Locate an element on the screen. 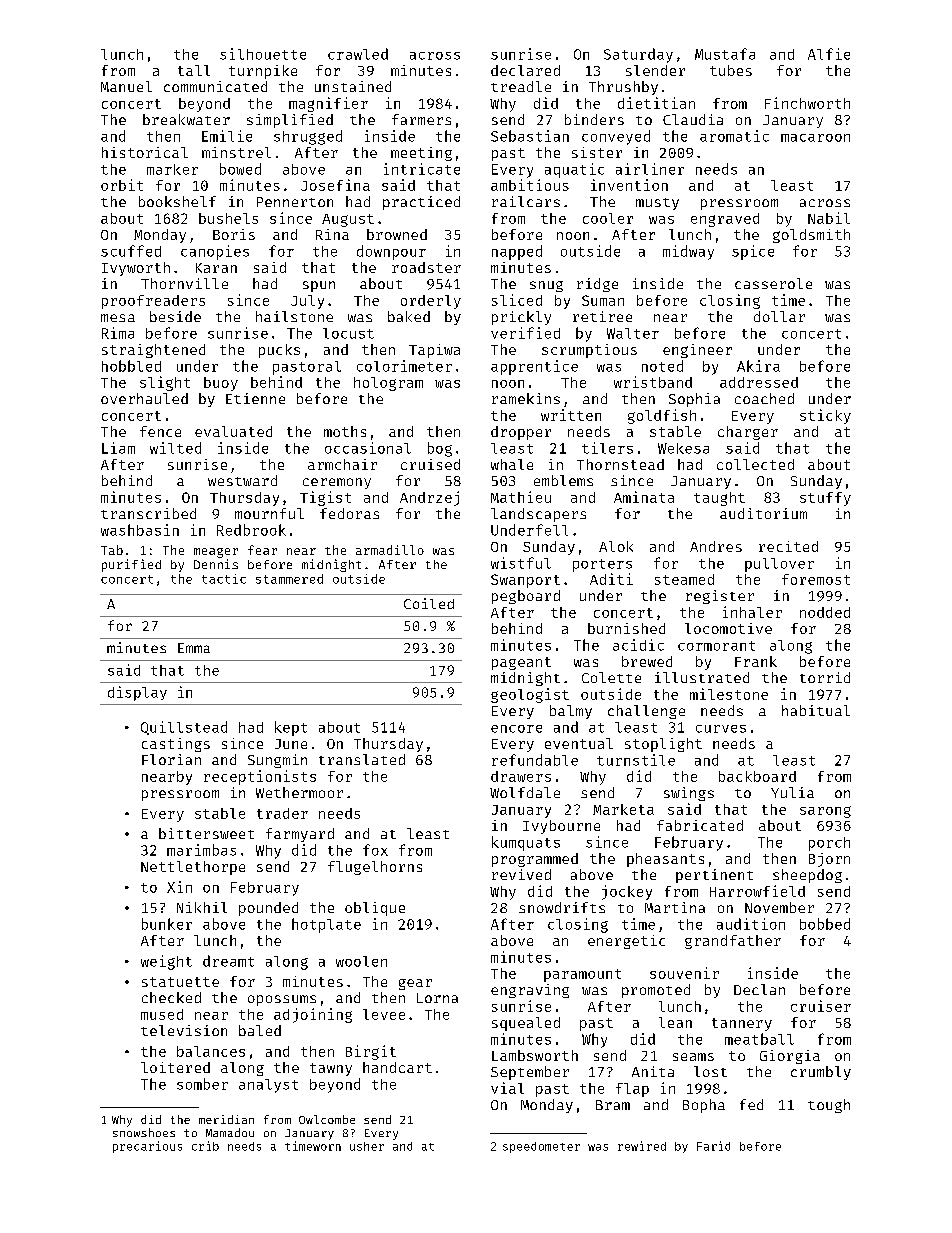 Image resolution: width=952 pixels, height=1233 pixels. translated is located at coordinates (362, 759).
